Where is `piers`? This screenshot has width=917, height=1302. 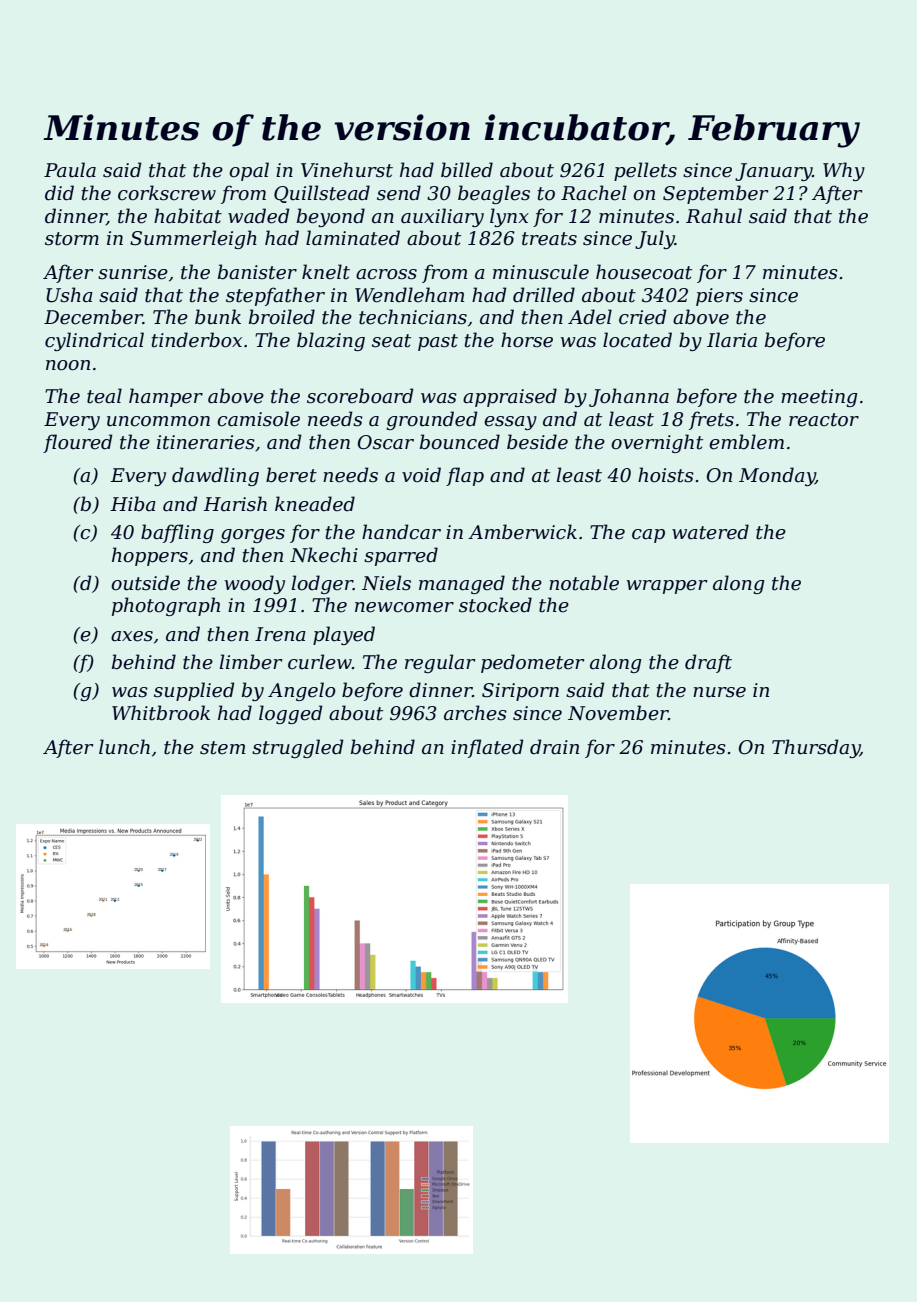
piers is located at coordinates (719, 297).
